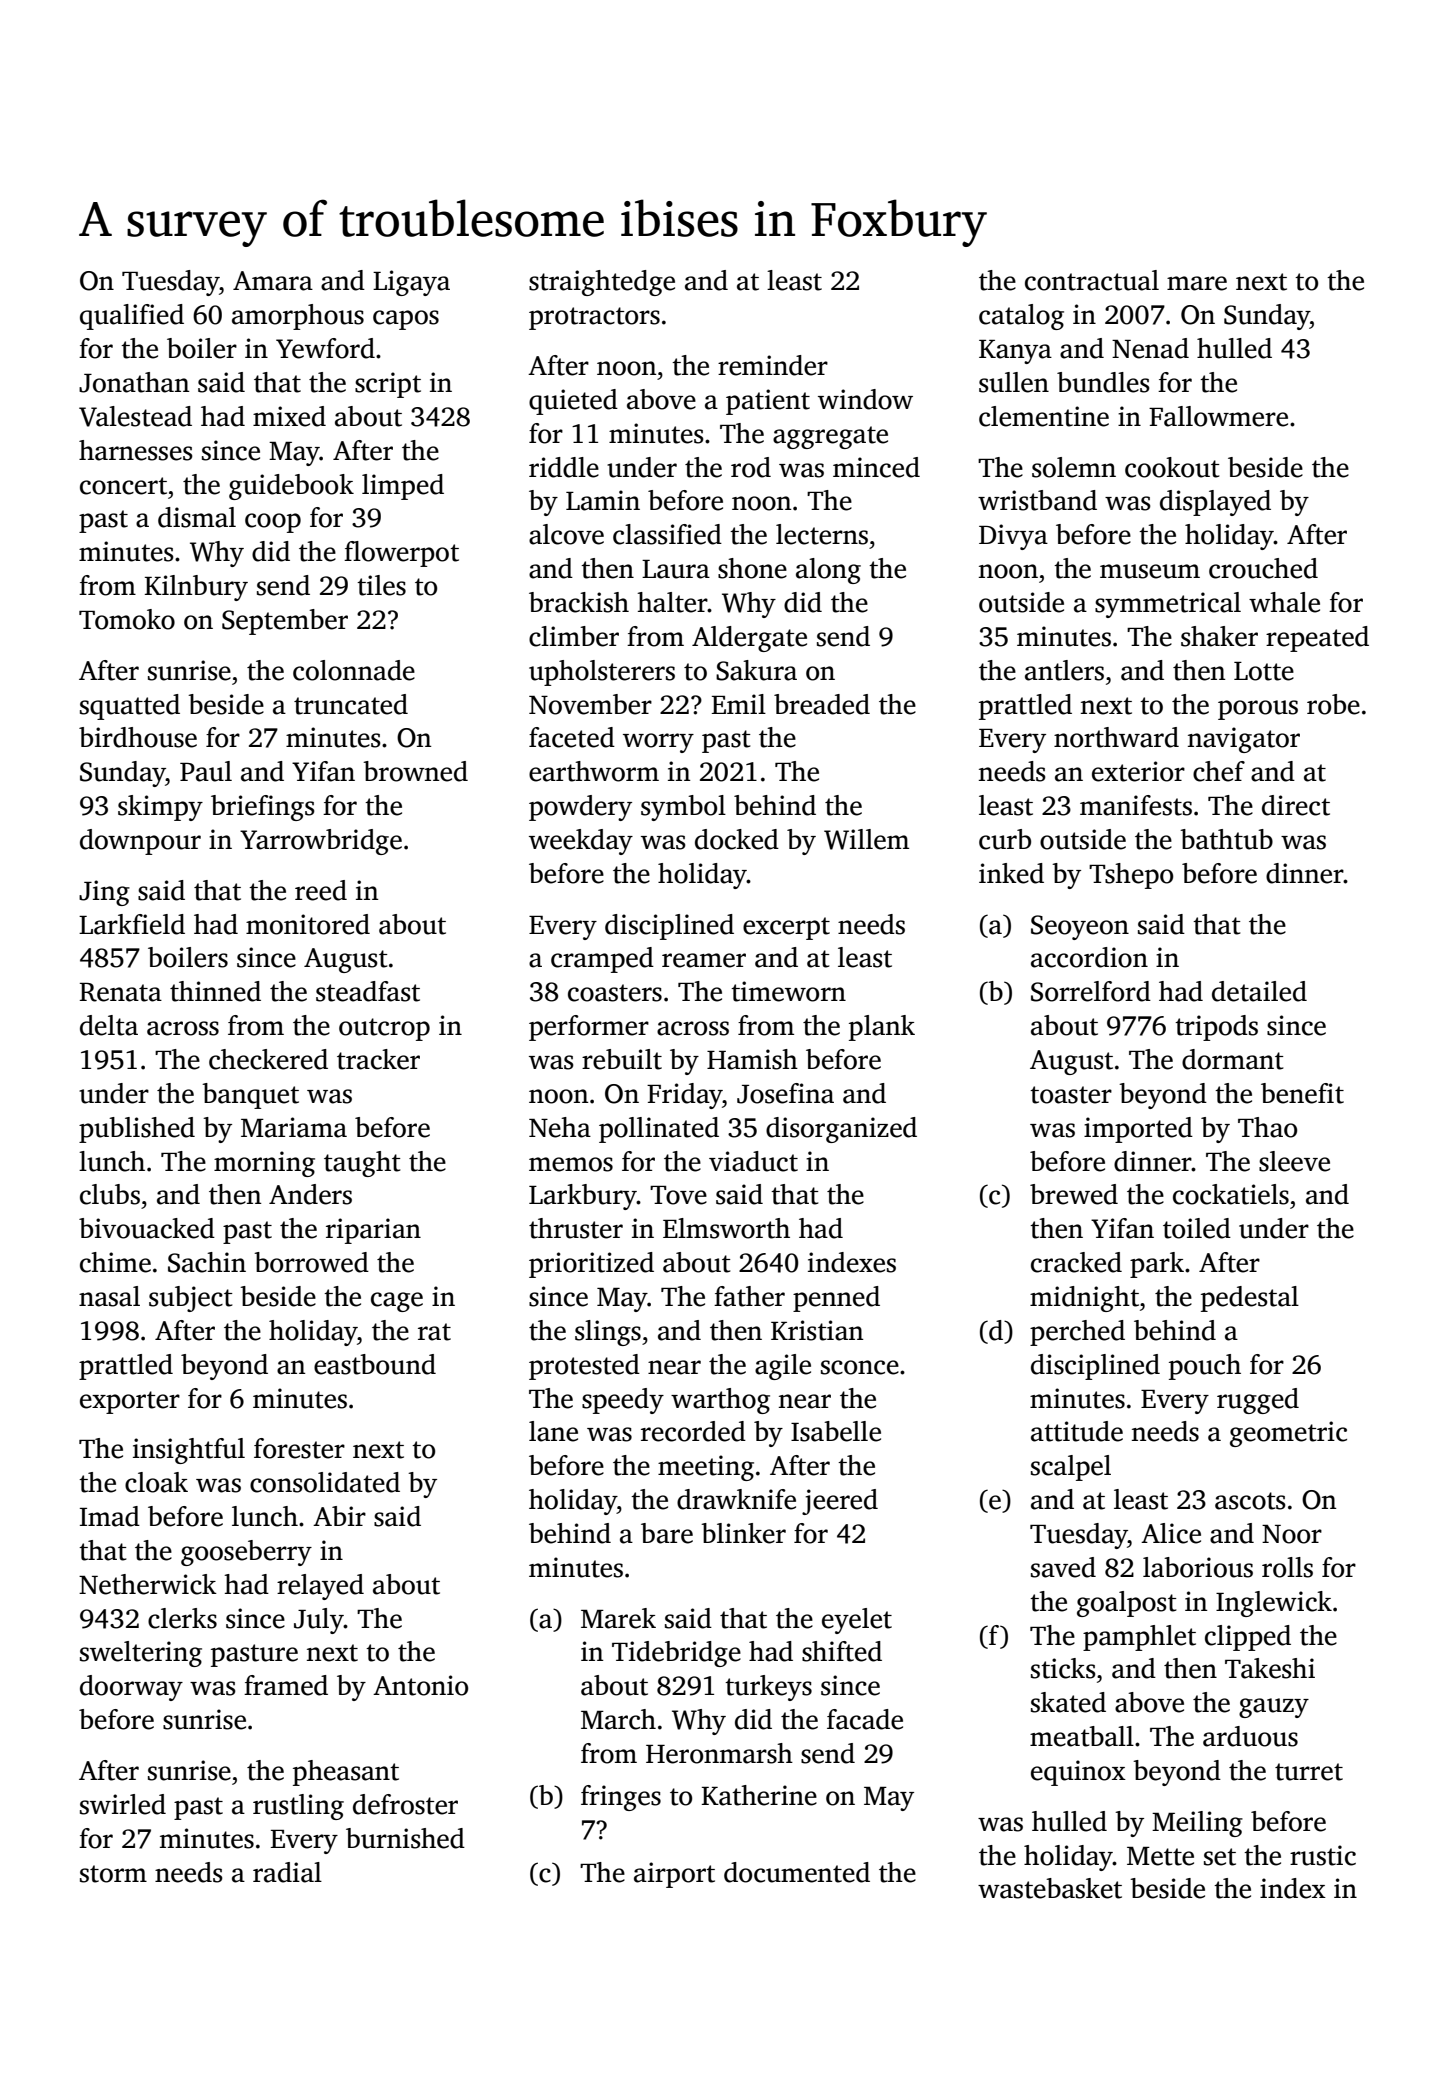 The height and width of the screenshot is (2100, 1450). Describe the element at coordinates (1092, 280) in the screenshot. I see `contractual` at that location.
